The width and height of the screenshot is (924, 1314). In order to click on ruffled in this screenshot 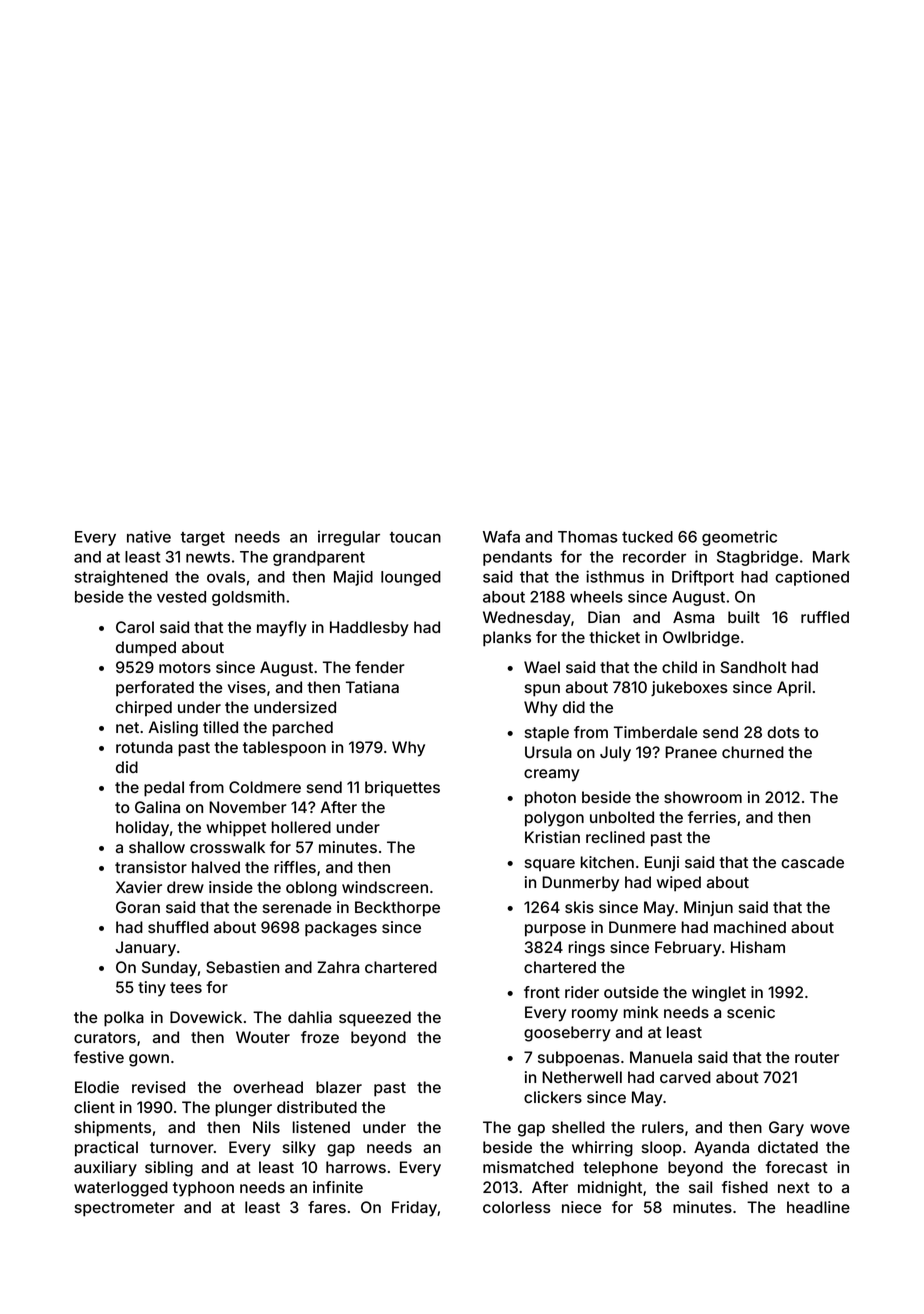, I will do `click(825, 617)`.
